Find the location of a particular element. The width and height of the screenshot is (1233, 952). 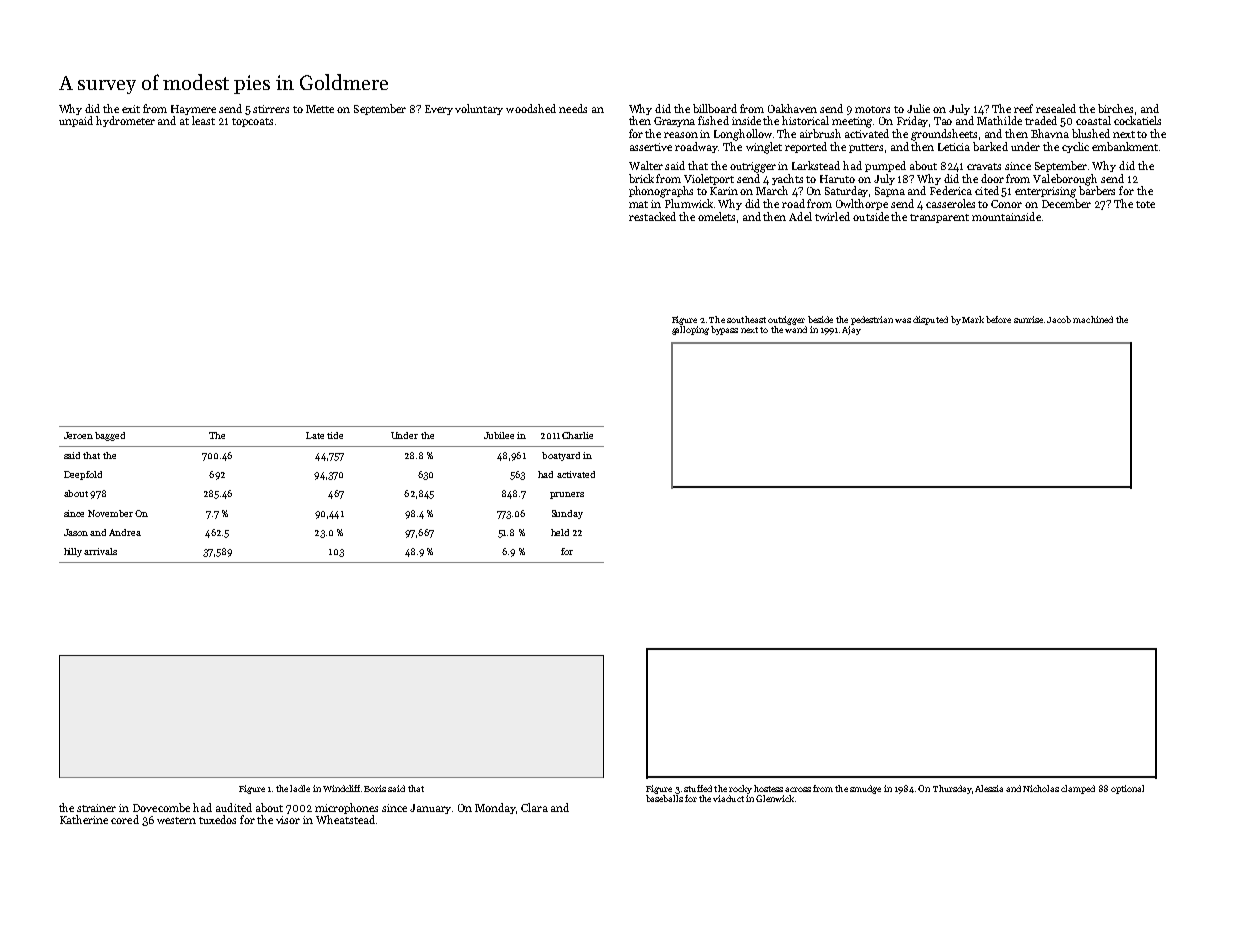

Mette is located at coordinates (320, 109).
